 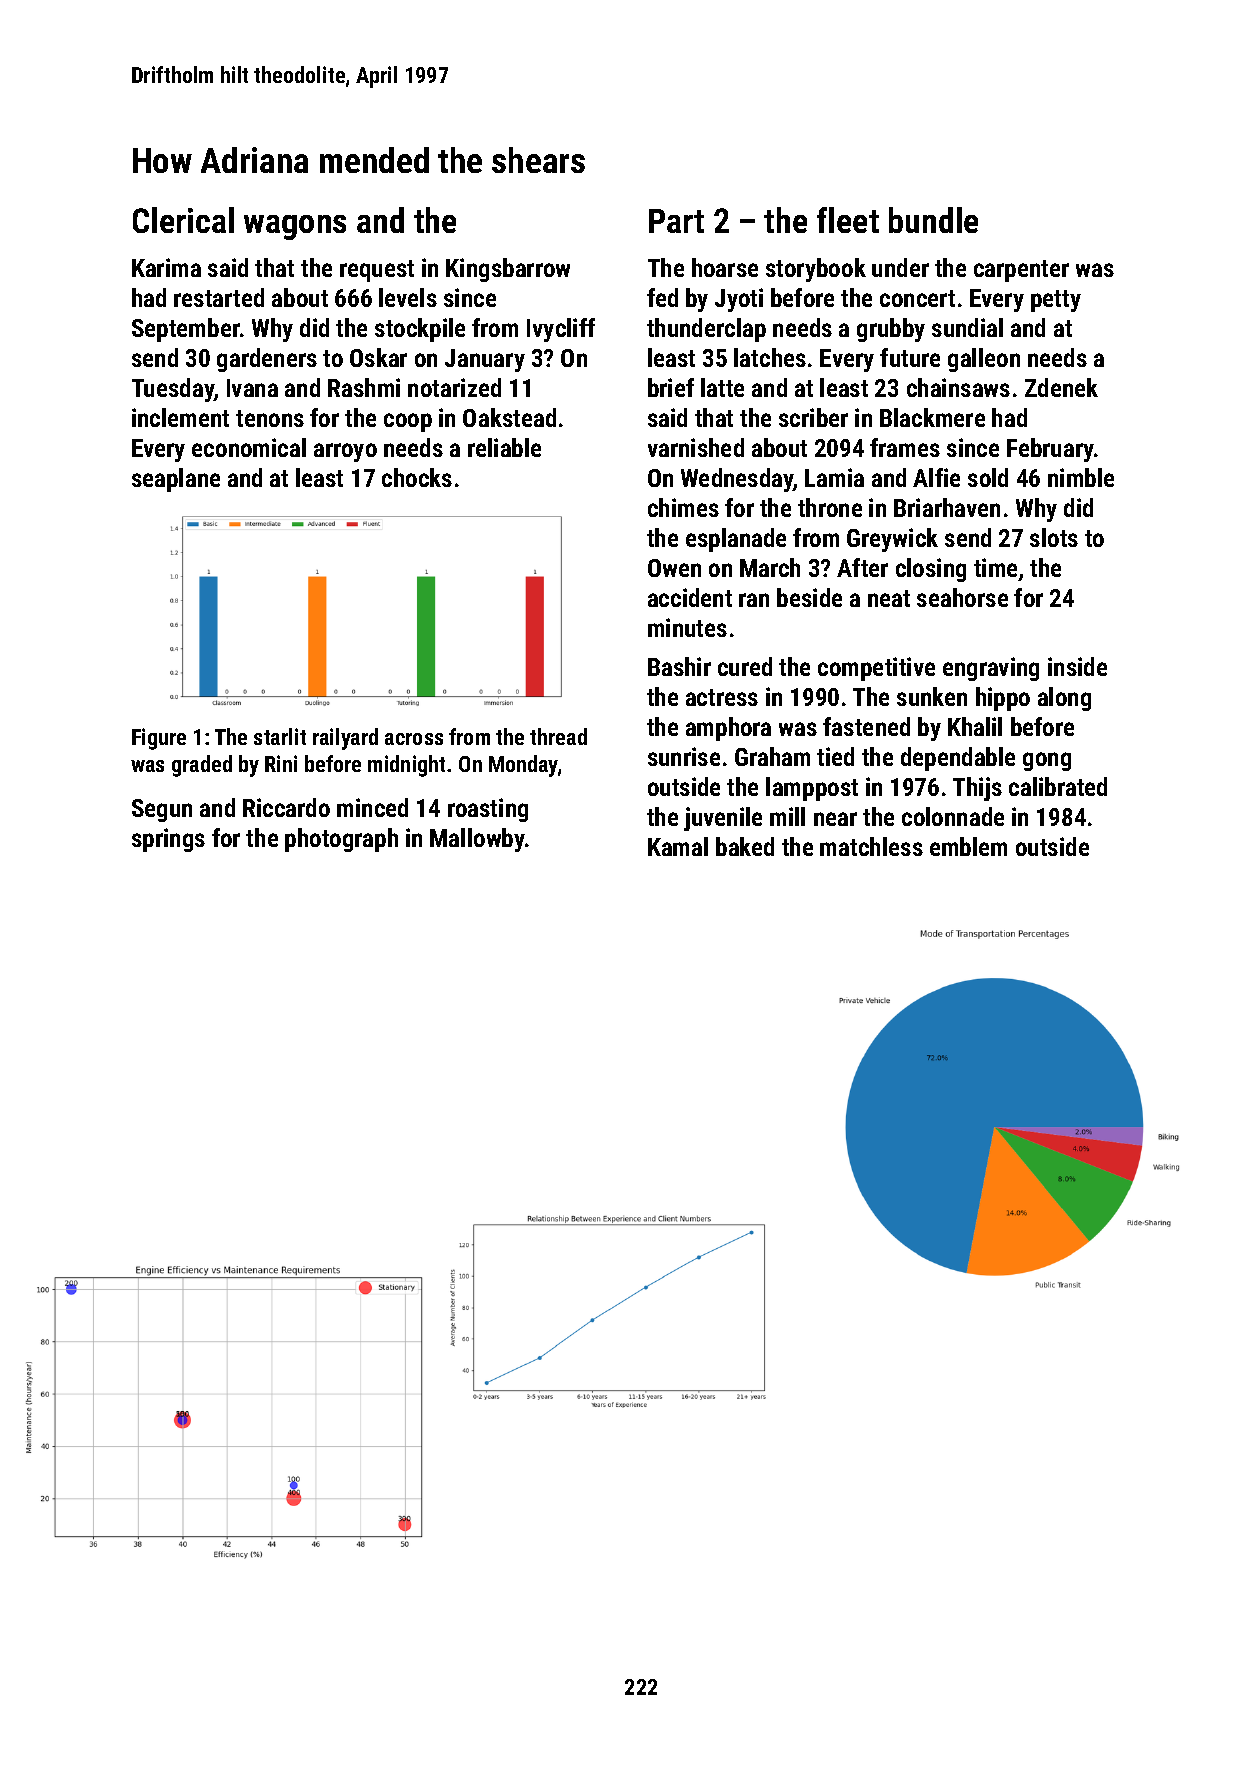 What do you see at coordinates (690, 597) in the document?
I see `accident` at bounding box center [690, 597].
